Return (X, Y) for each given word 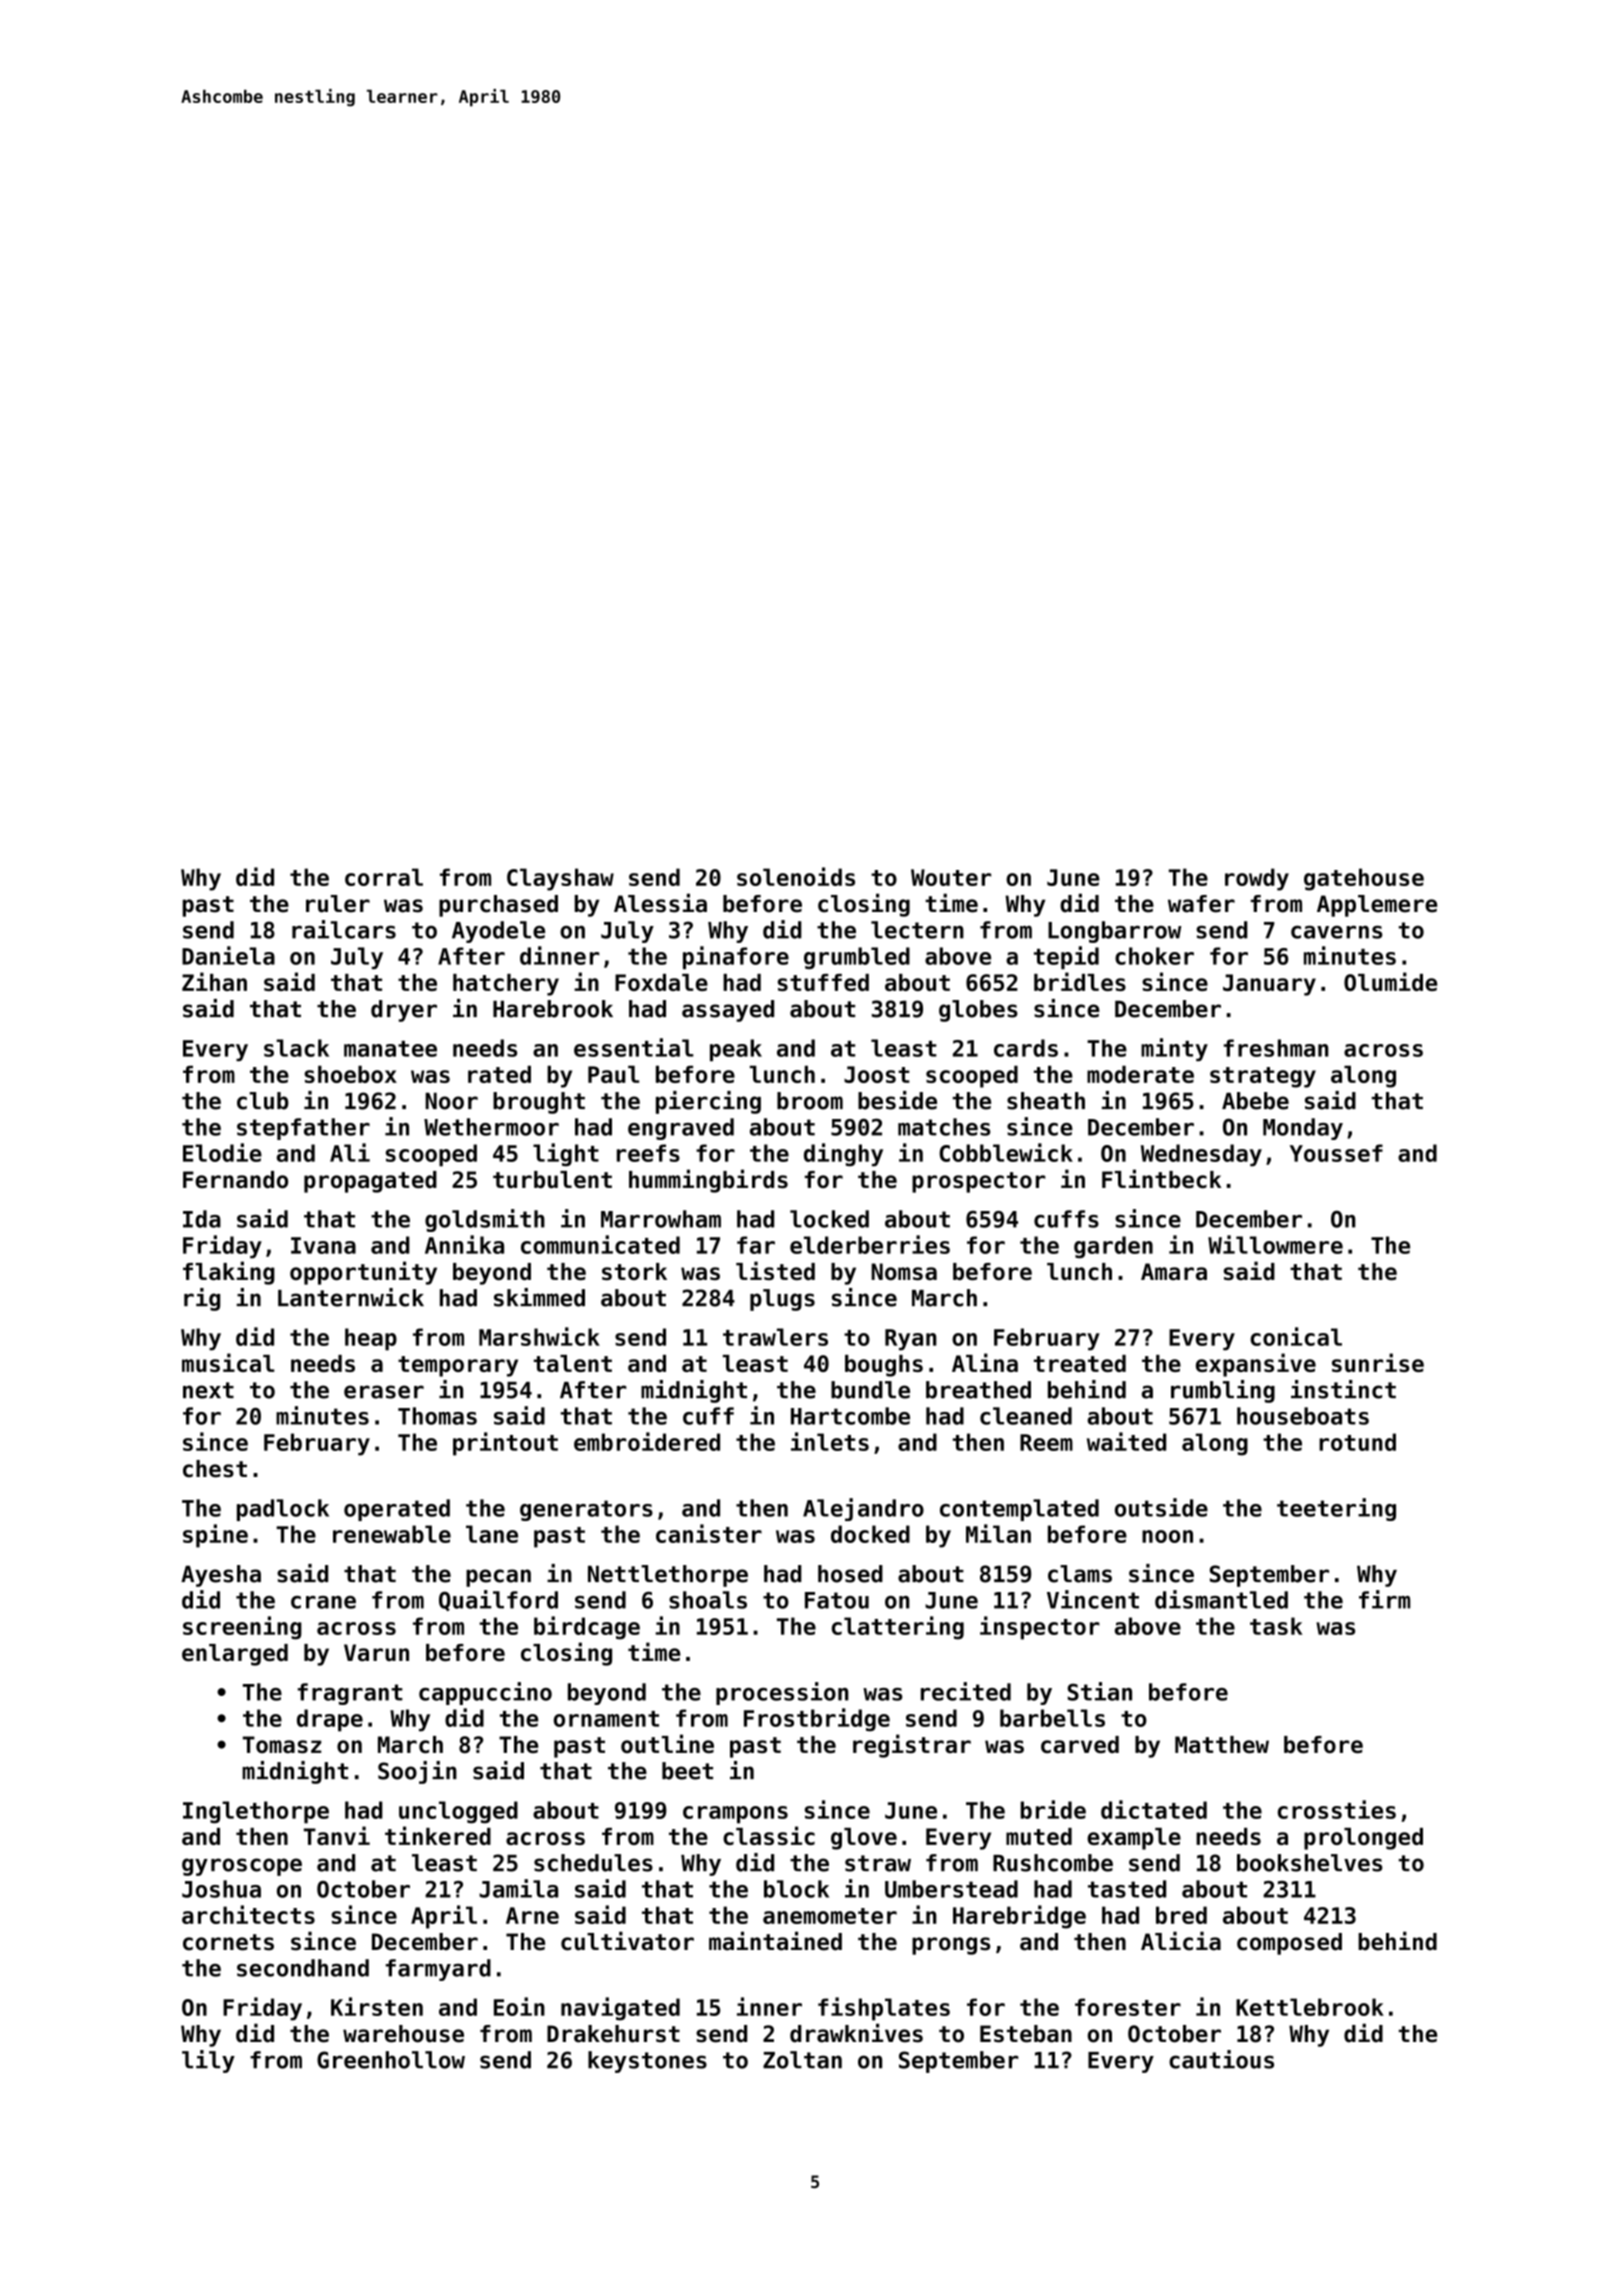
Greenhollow (391, 2060)
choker (1154, 956)
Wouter (951, 877)
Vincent (1093, 1599)
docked (870, 1534)
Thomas (437, 1416)
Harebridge (1019, 1917)
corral (384, 877)
